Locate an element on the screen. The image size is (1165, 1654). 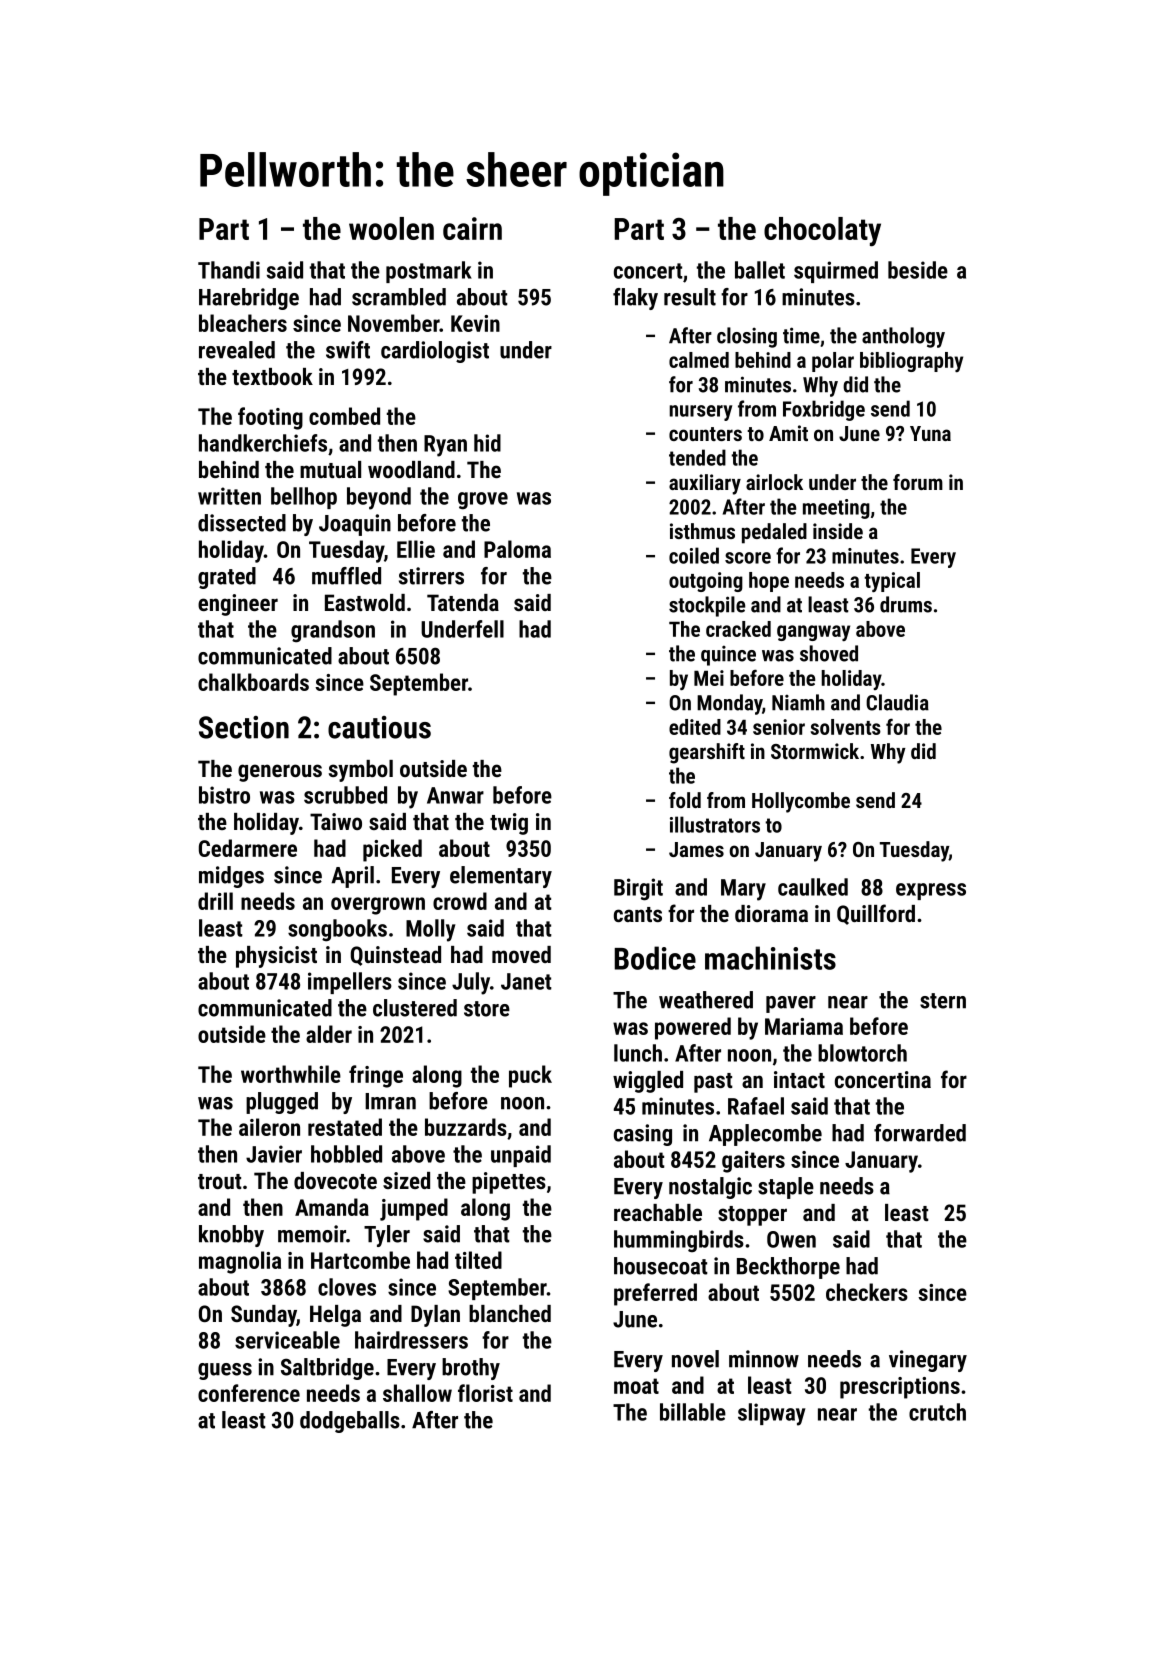
Amit is located at coordinates (788, 433).
